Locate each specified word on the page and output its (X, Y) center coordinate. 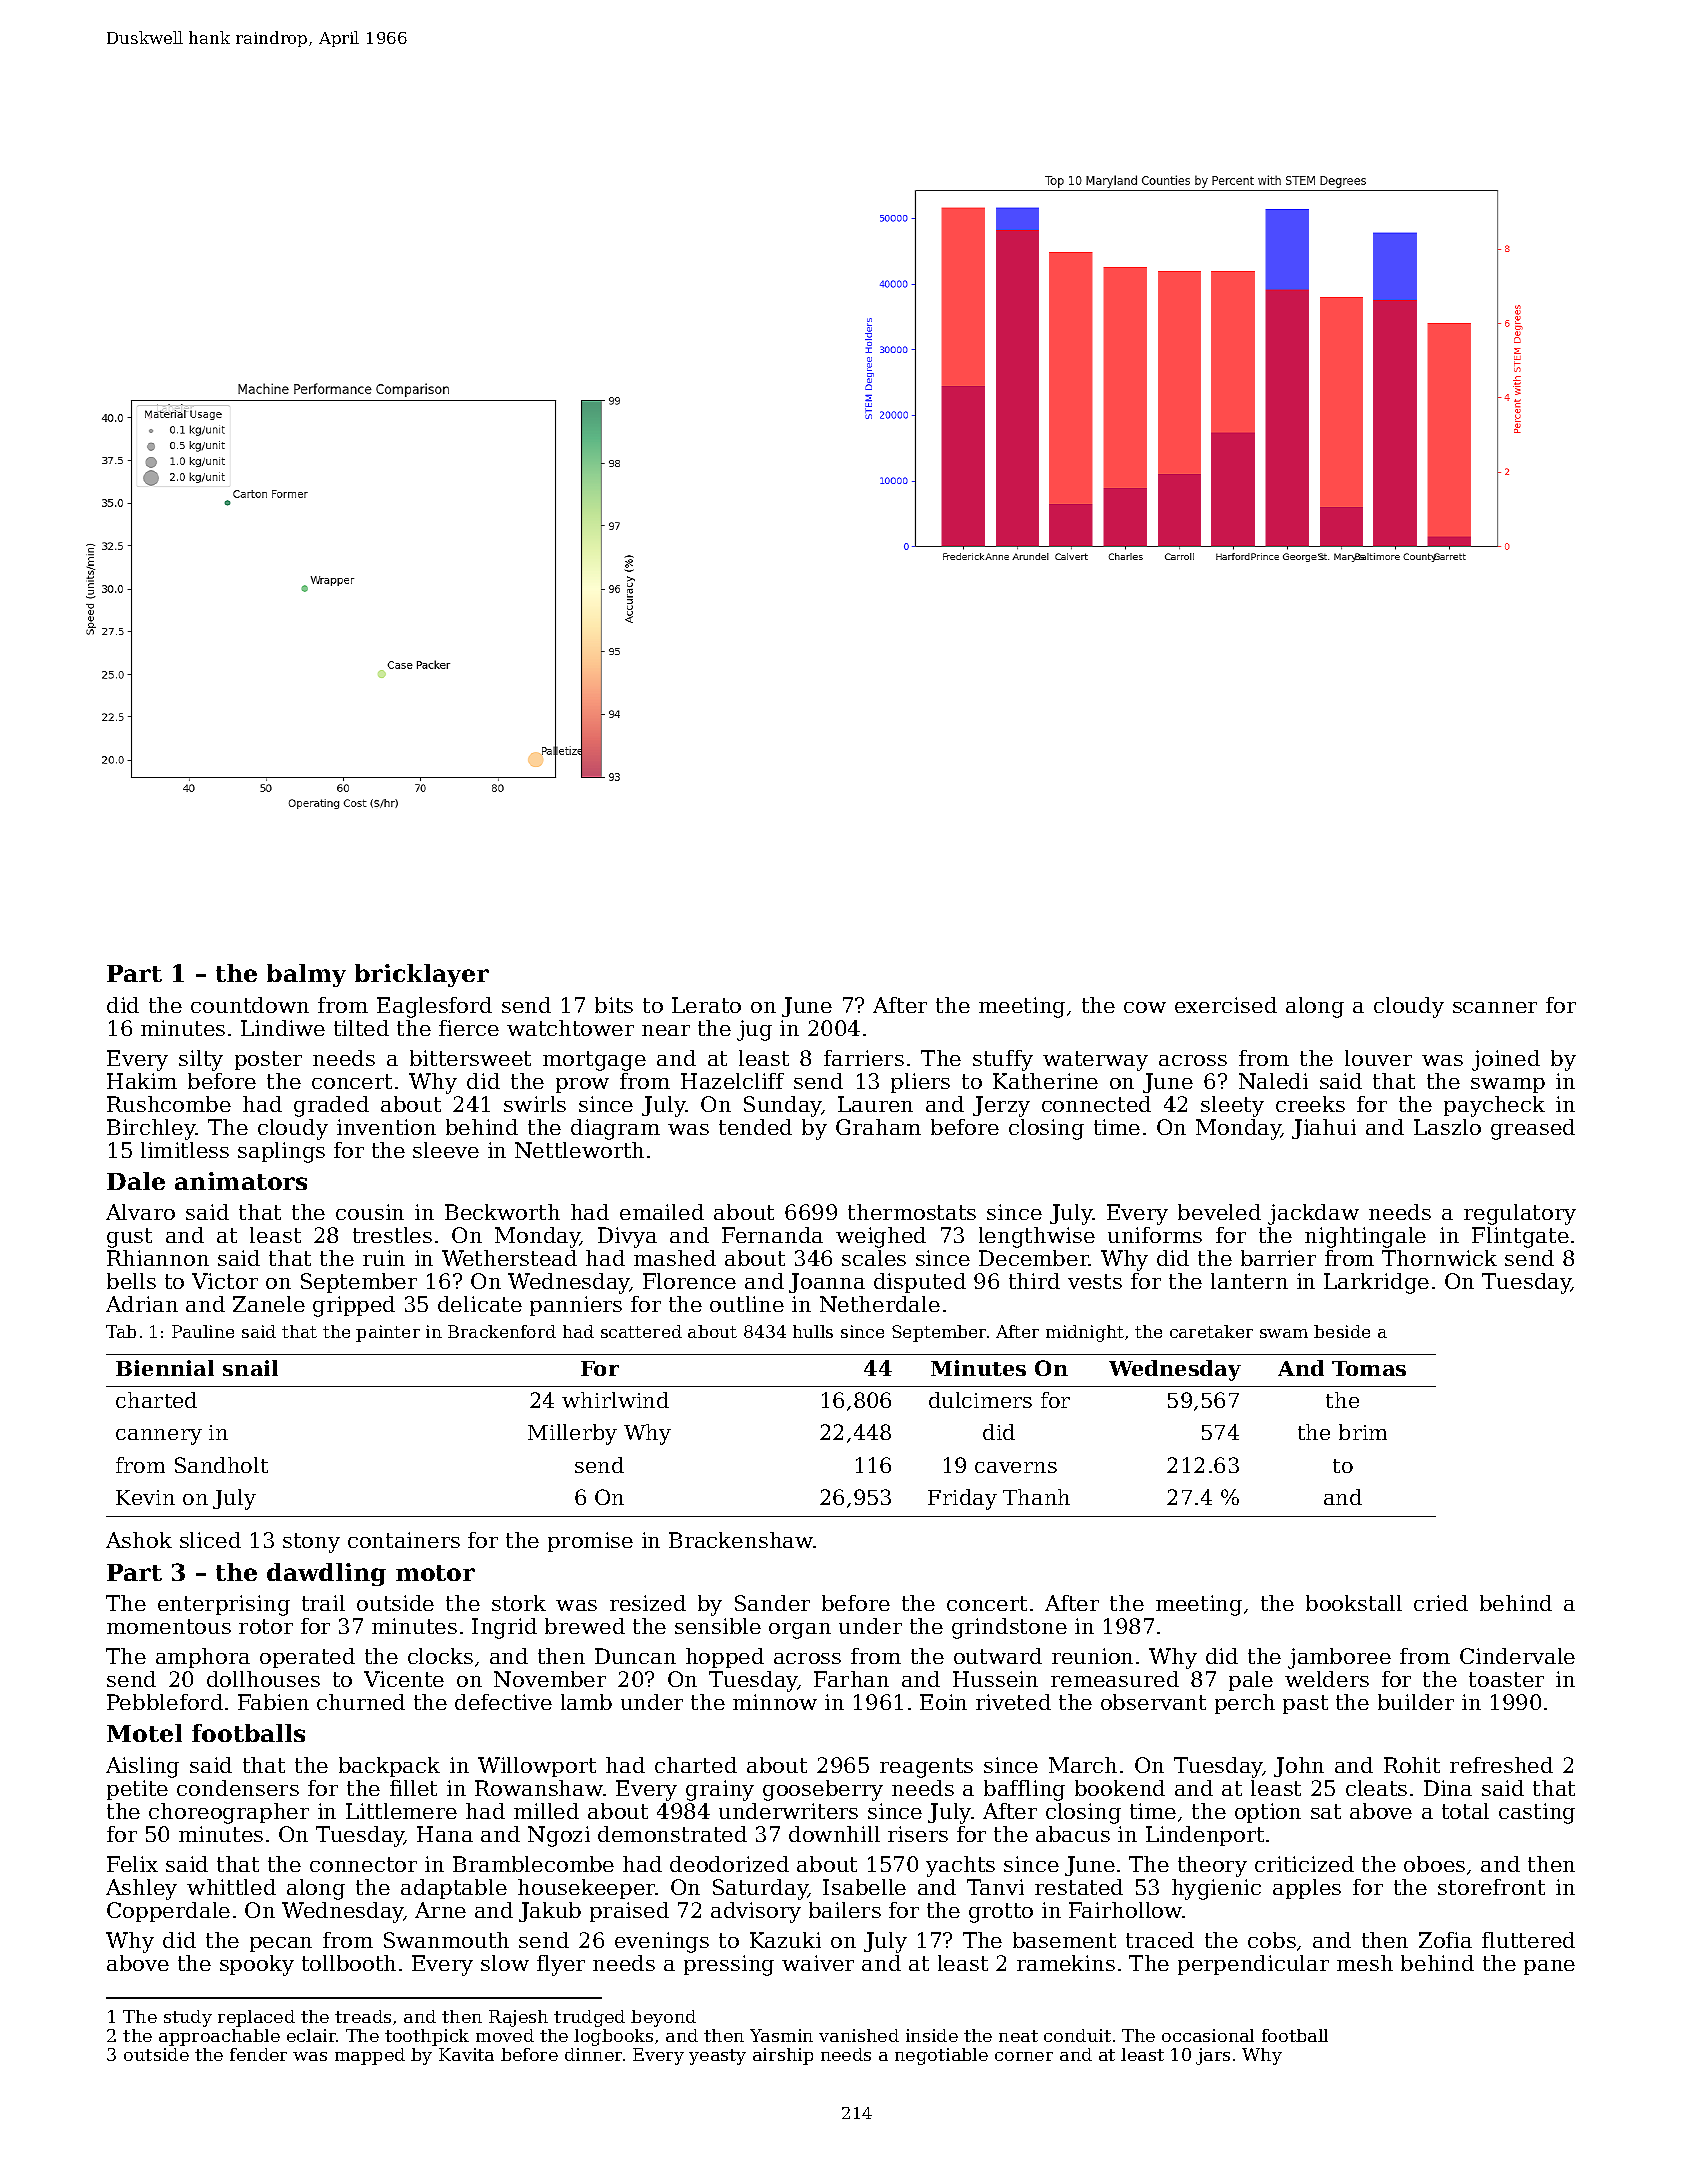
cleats (1376, 1788)
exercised (1226, 1005)
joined (1506, 1060)
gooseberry (823, 1790)
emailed (662, 1212)
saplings (281, 1152)
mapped (370, 2056)
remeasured (1115, 1679)
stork (519, 1603)
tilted (361, 1028)
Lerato (706, 1005)
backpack (389, 1767)
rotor (266, 1626)
